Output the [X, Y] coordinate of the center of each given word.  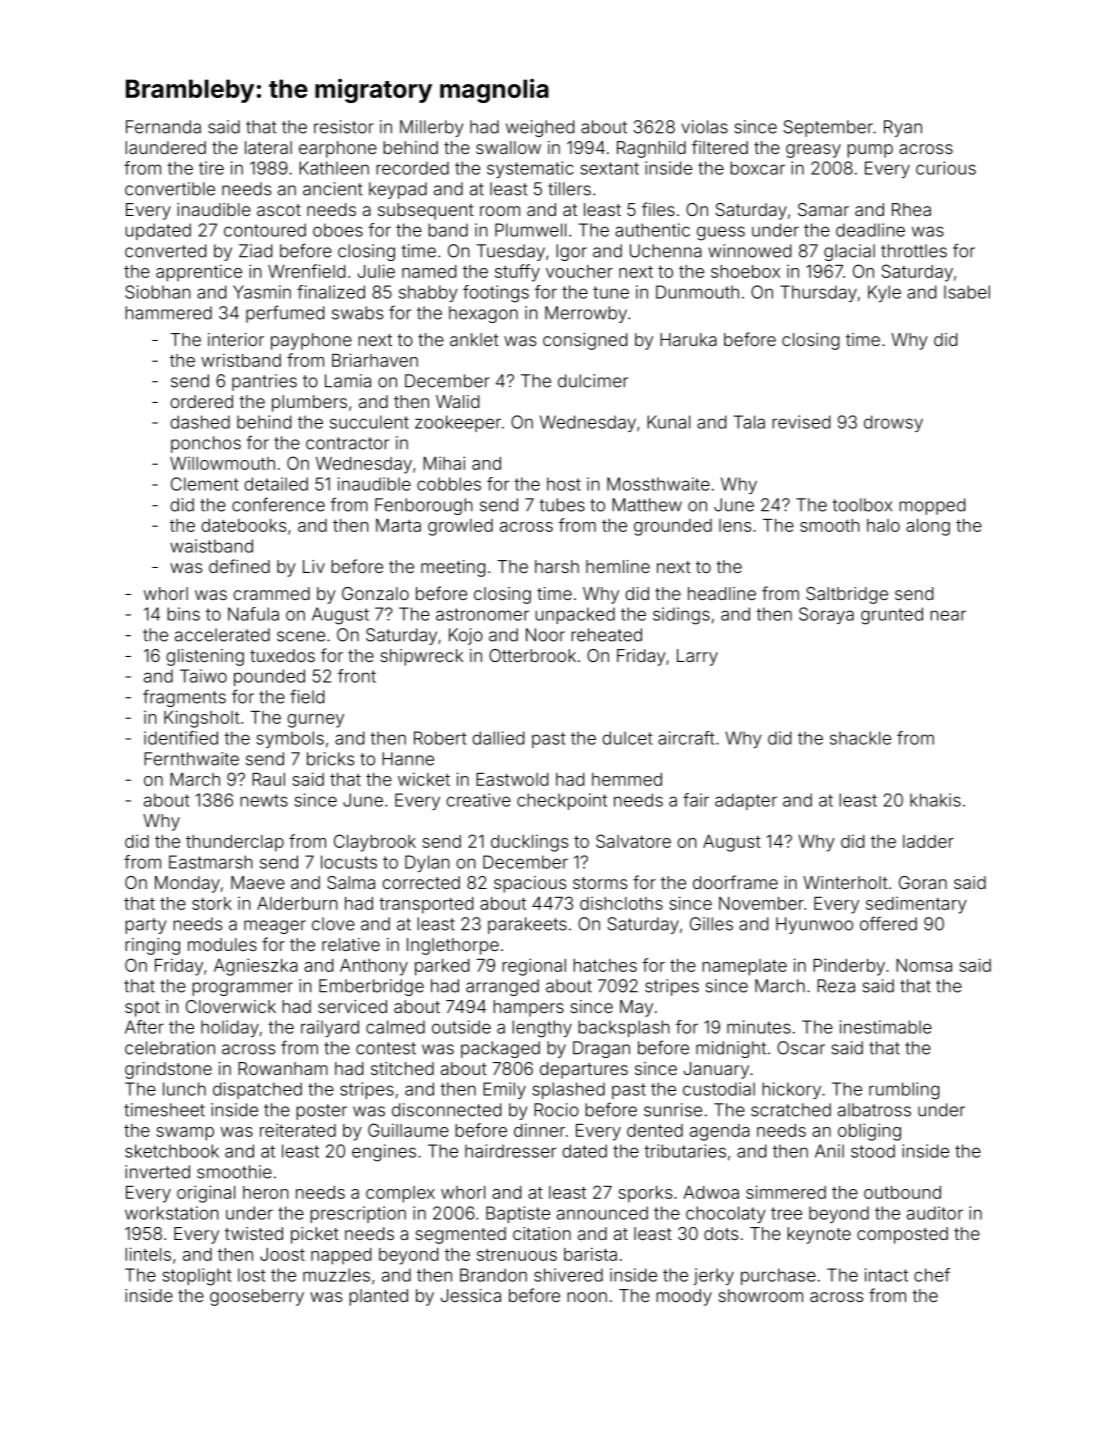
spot [142, 1009]
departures [584, 1070]
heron [265, 1192]
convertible [170, 189]
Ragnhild [651, 149]
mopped [932, 506]
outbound [902, 1192]
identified [181, 738]
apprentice [199, 273]
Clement [204, 484]
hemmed [627, 779]
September [828, 128]
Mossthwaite [658, 484]
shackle [860, 738]
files [658, 209]
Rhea [911, 209]
